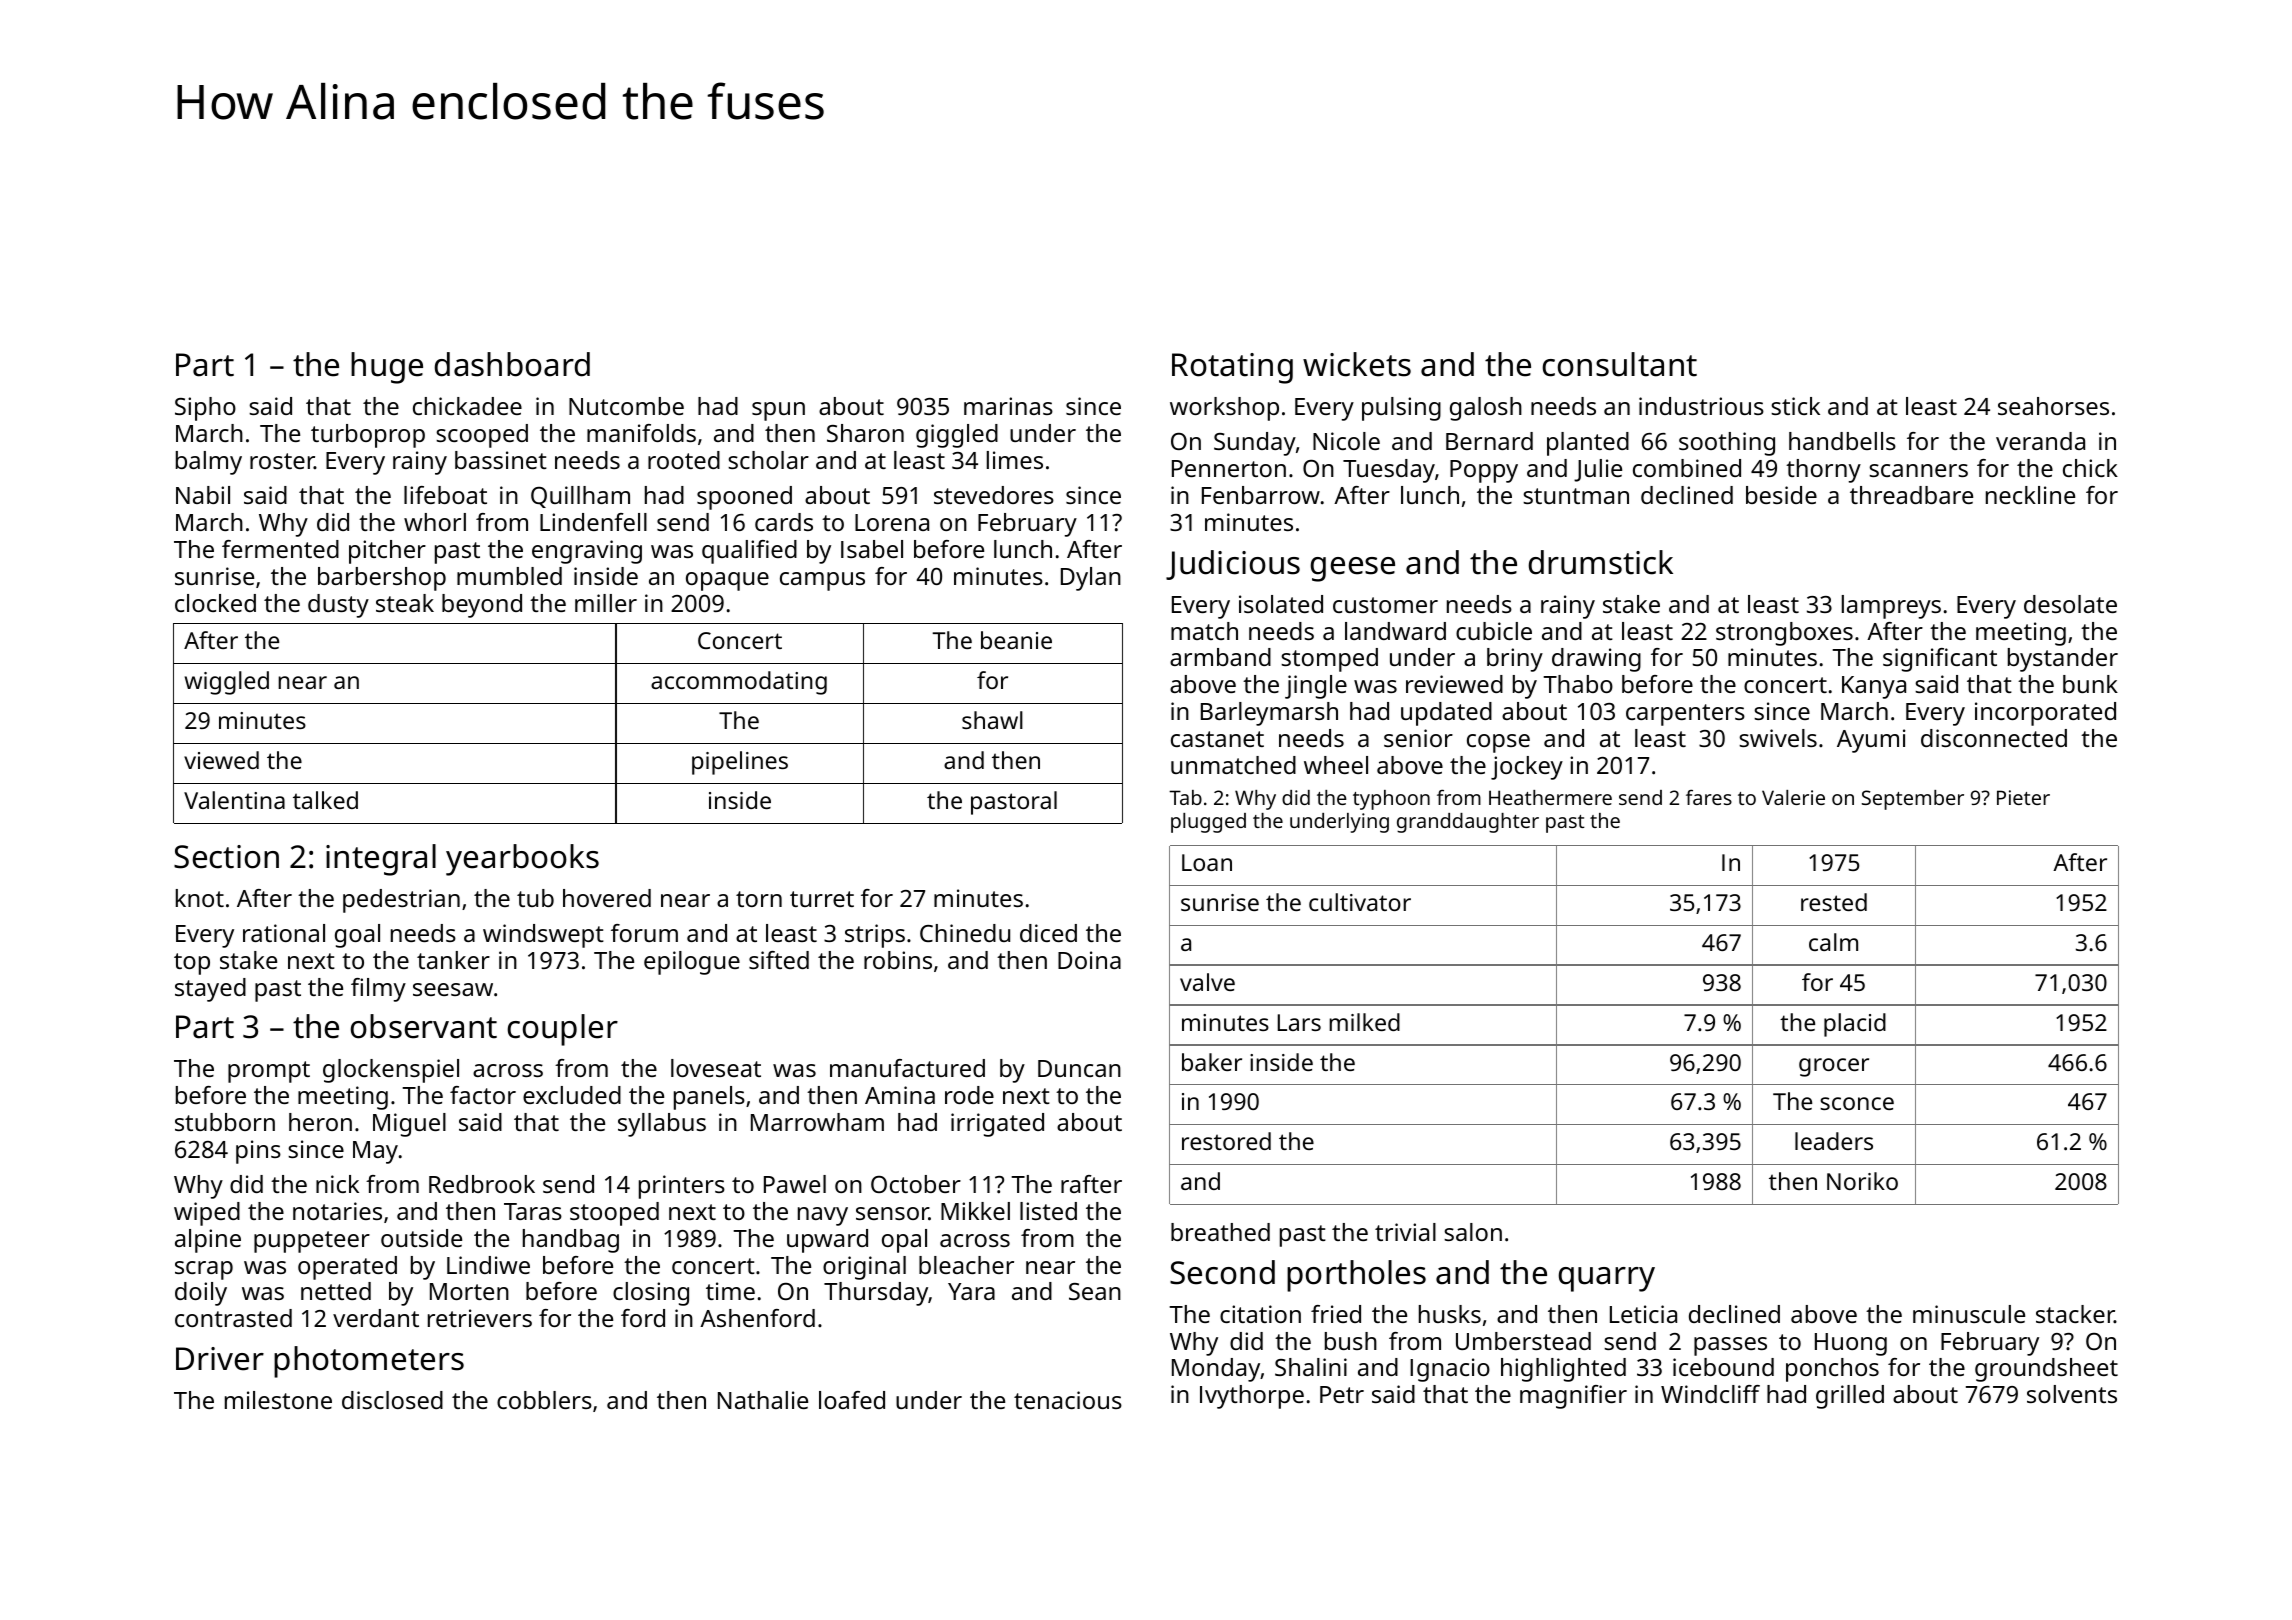  I want to click on lampreys, so click(1891, 607).
